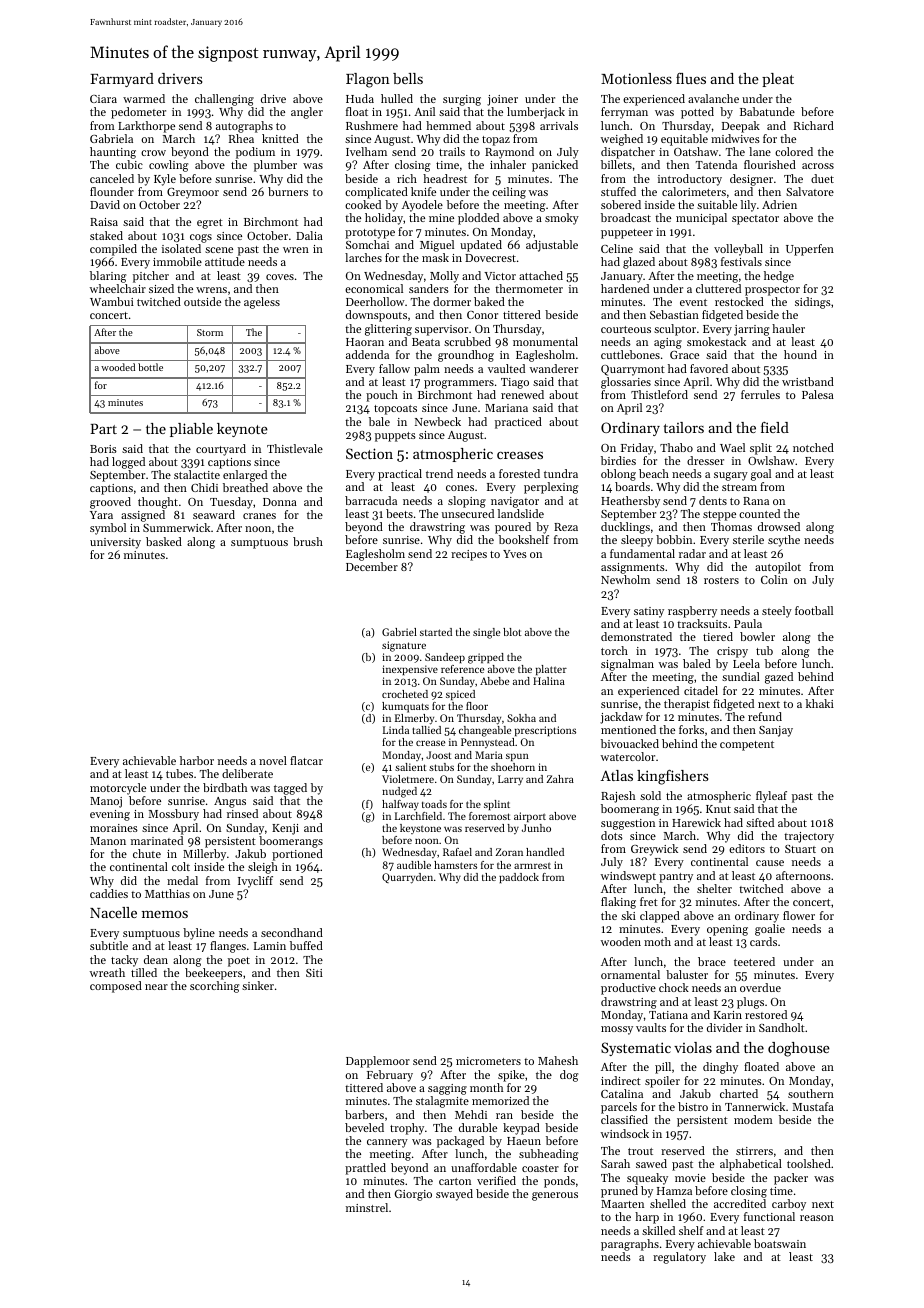 This screenshot has height=1308, width=924. Describe the element at coordinates (365, 1169) in the screenshot. I see `prattled` at that location.
